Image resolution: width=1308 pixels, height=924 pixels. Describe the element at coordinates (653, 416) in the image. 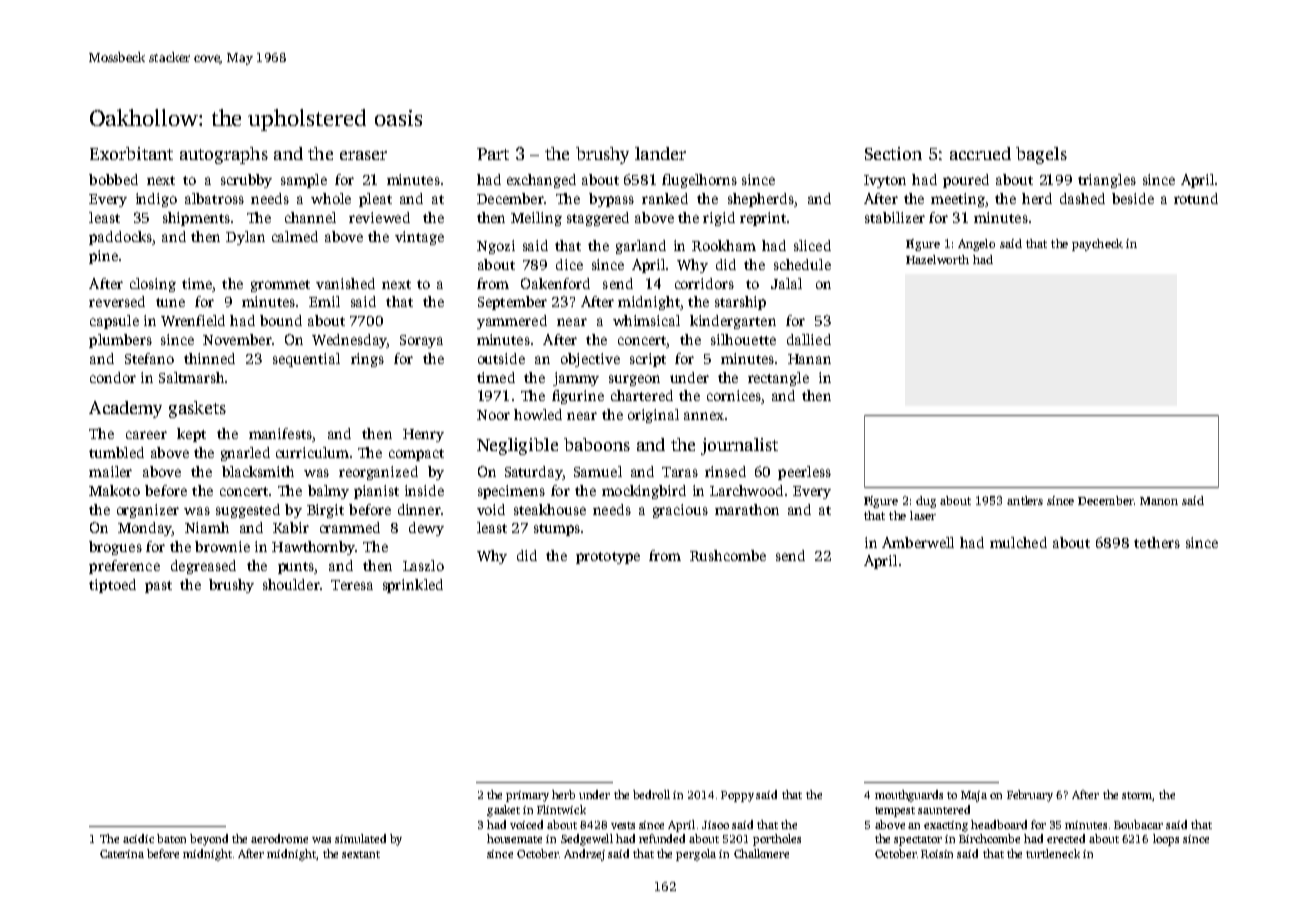

I see `original` at that location.
